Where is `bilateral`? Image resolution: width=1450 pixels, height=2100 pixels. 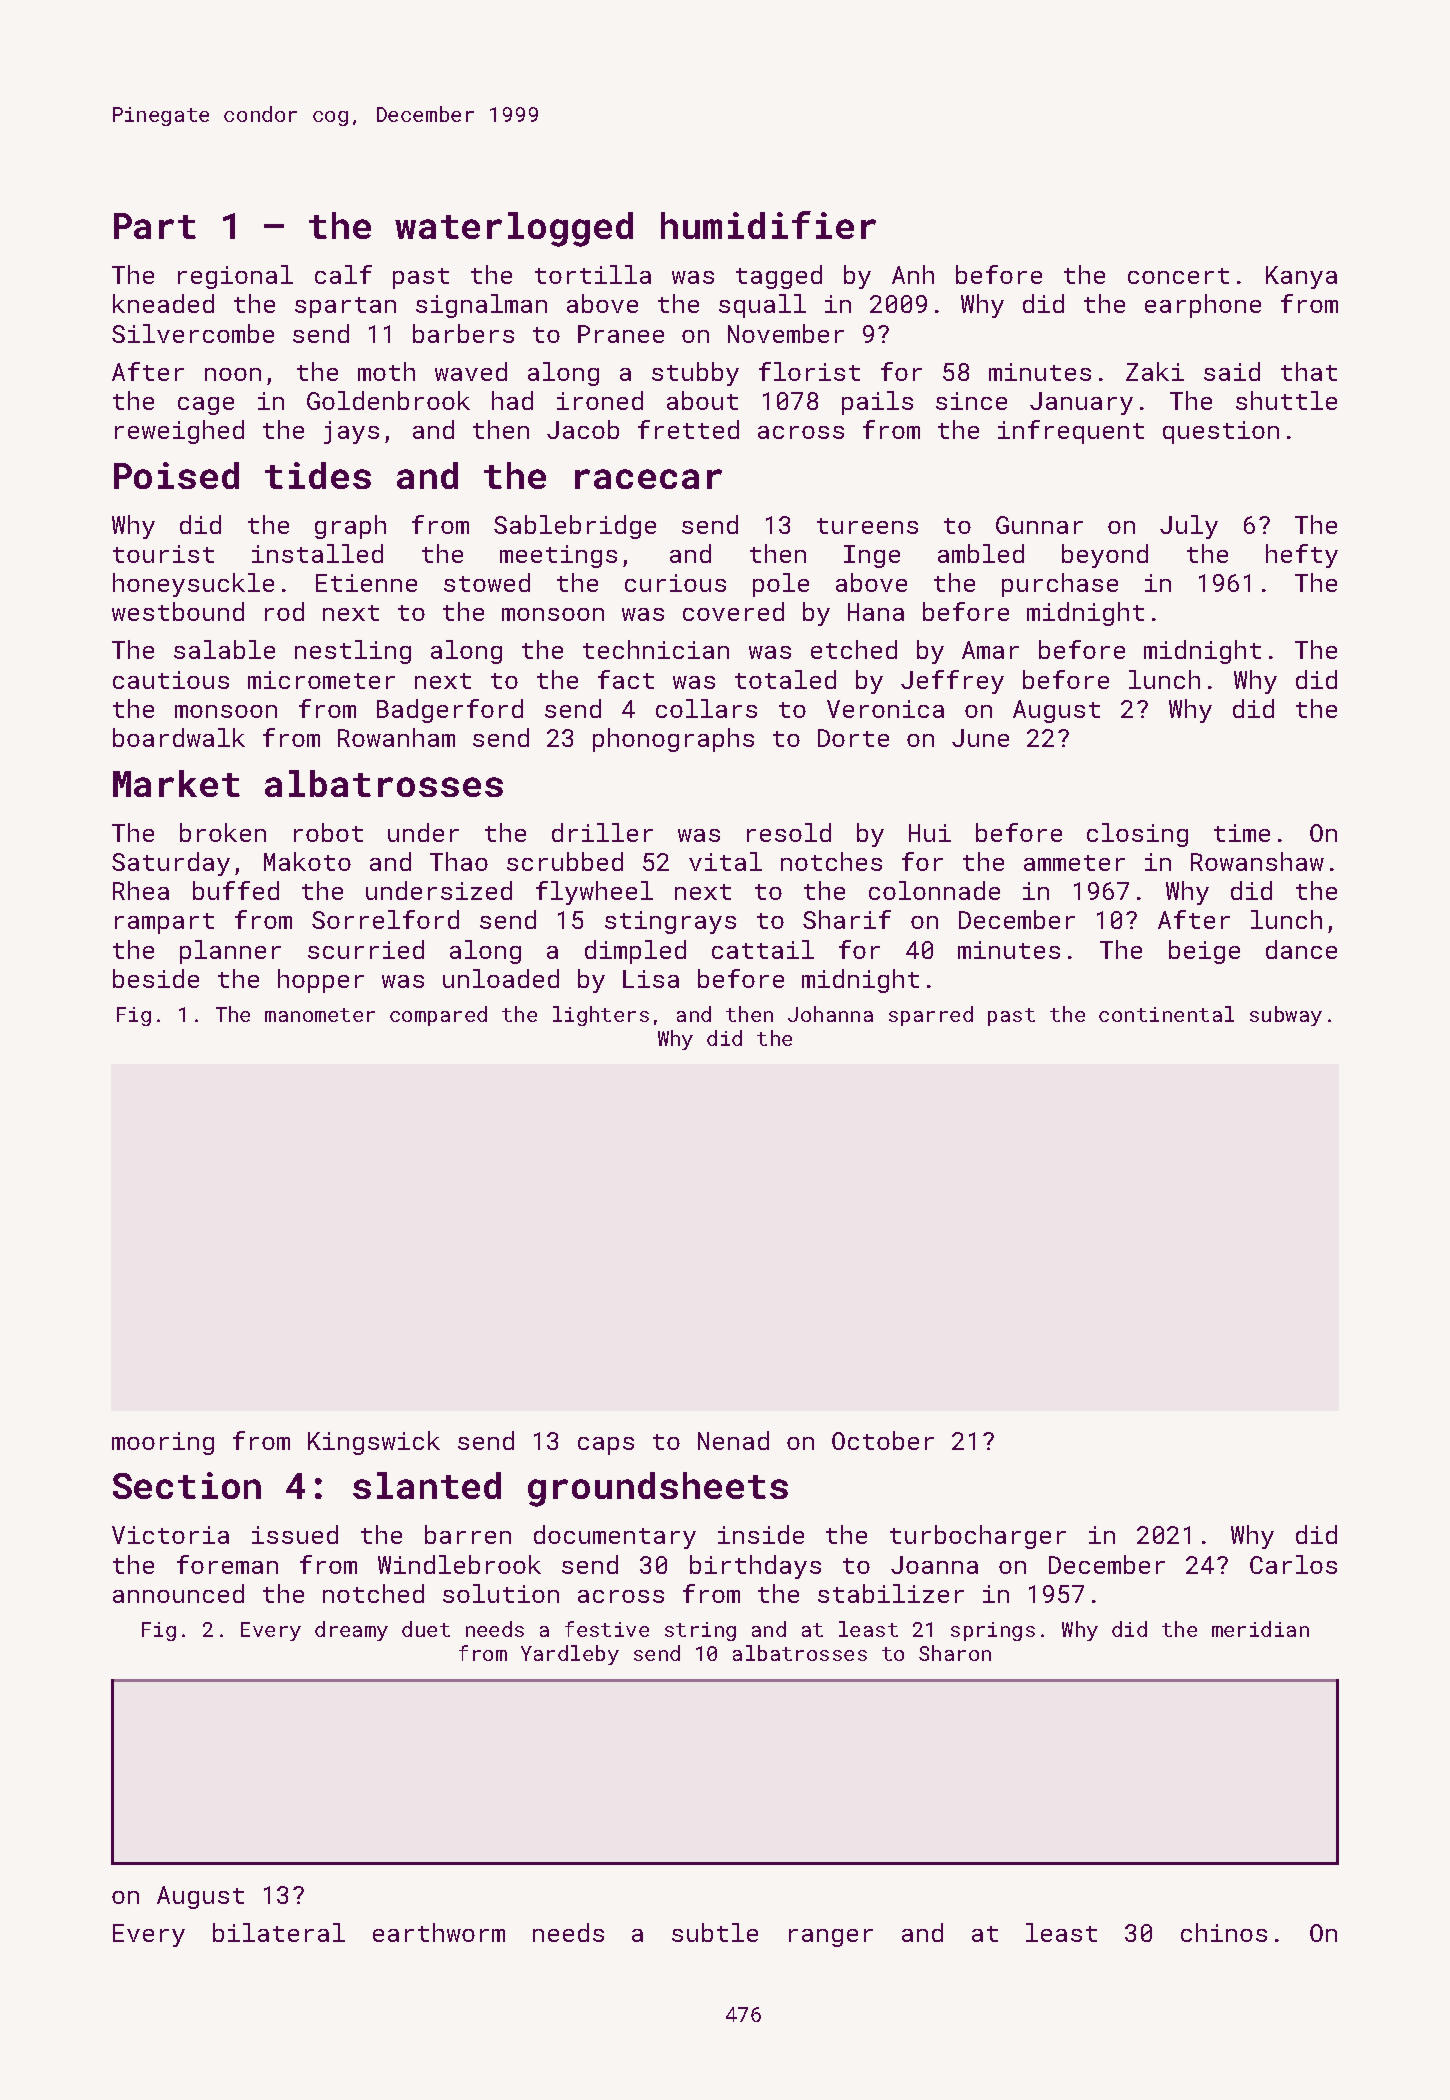 bilateral is located at coordinates (279, 1932).
